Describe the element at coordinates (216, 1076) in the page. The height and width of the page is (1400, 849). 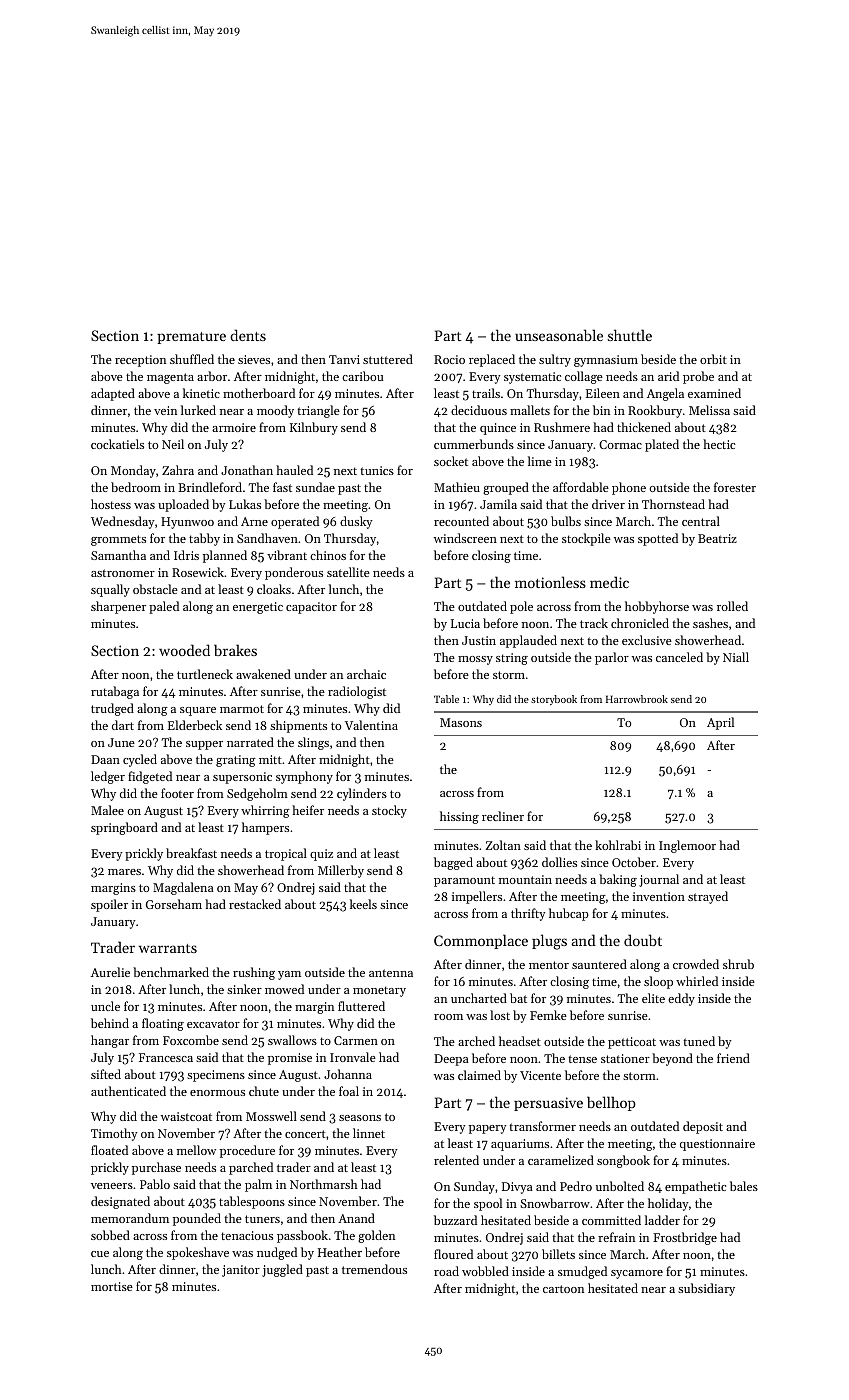
I see `specimens` at that location.
